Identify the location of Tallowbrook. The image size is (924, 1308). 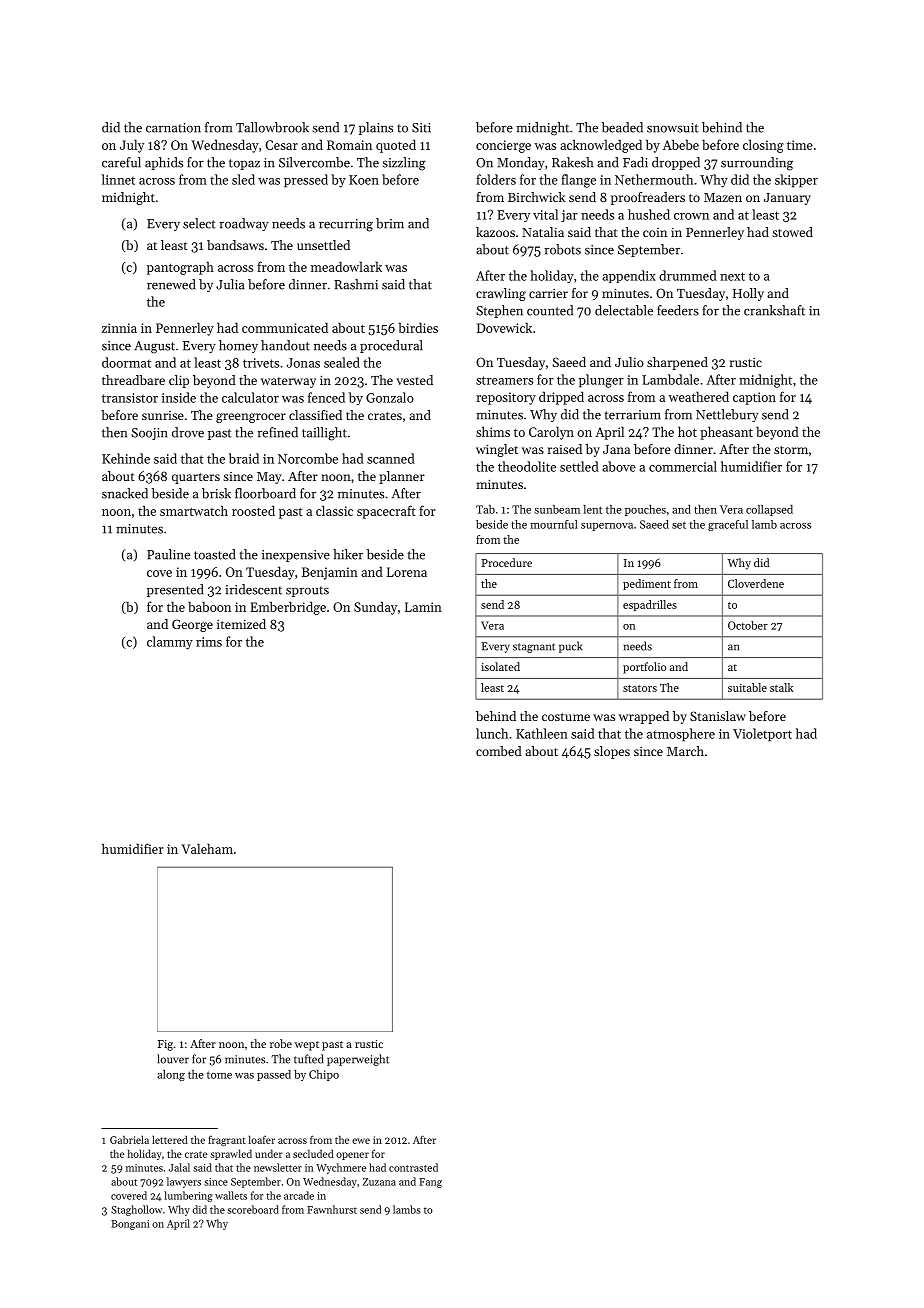
(272, 127).
